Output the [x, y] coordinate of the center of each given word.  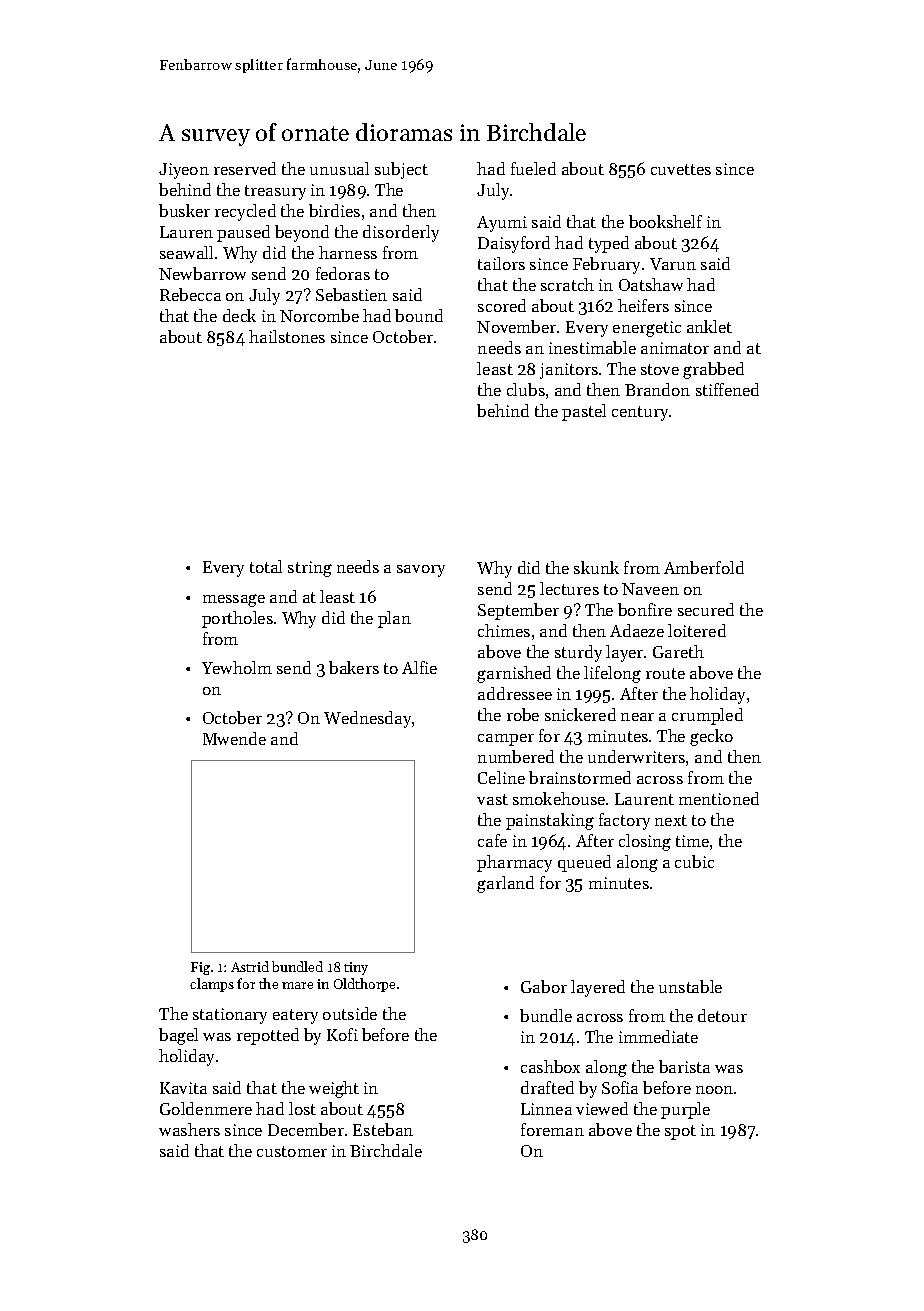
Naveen [650, 589]
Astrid [250, 966]
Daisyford [514, 244]
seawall [186, 252]
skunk [596, 567]
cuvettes [681, 169]
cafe [492, 840]
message [234, 600]
